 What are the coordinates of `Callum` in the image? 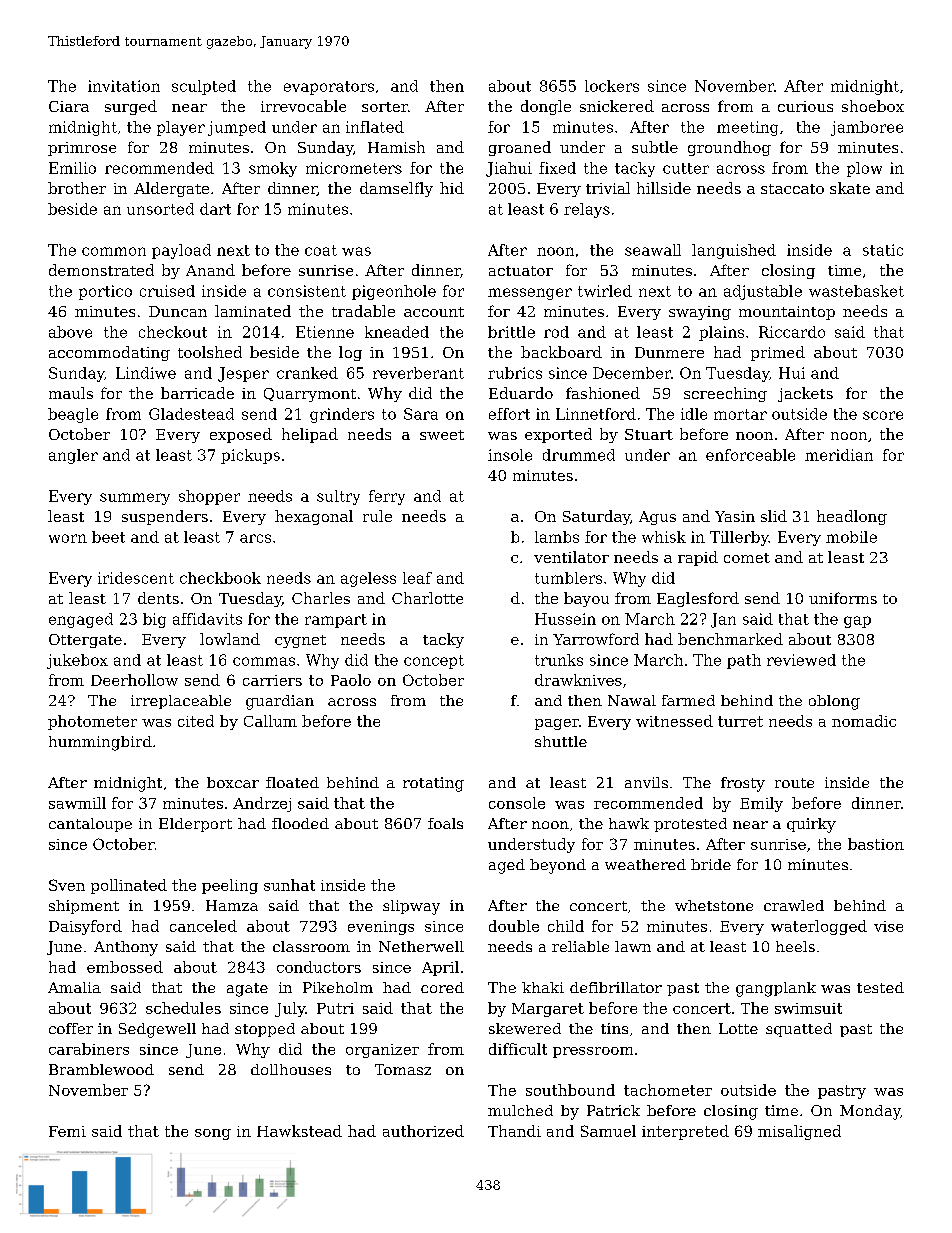 It's located at (270, 721).
